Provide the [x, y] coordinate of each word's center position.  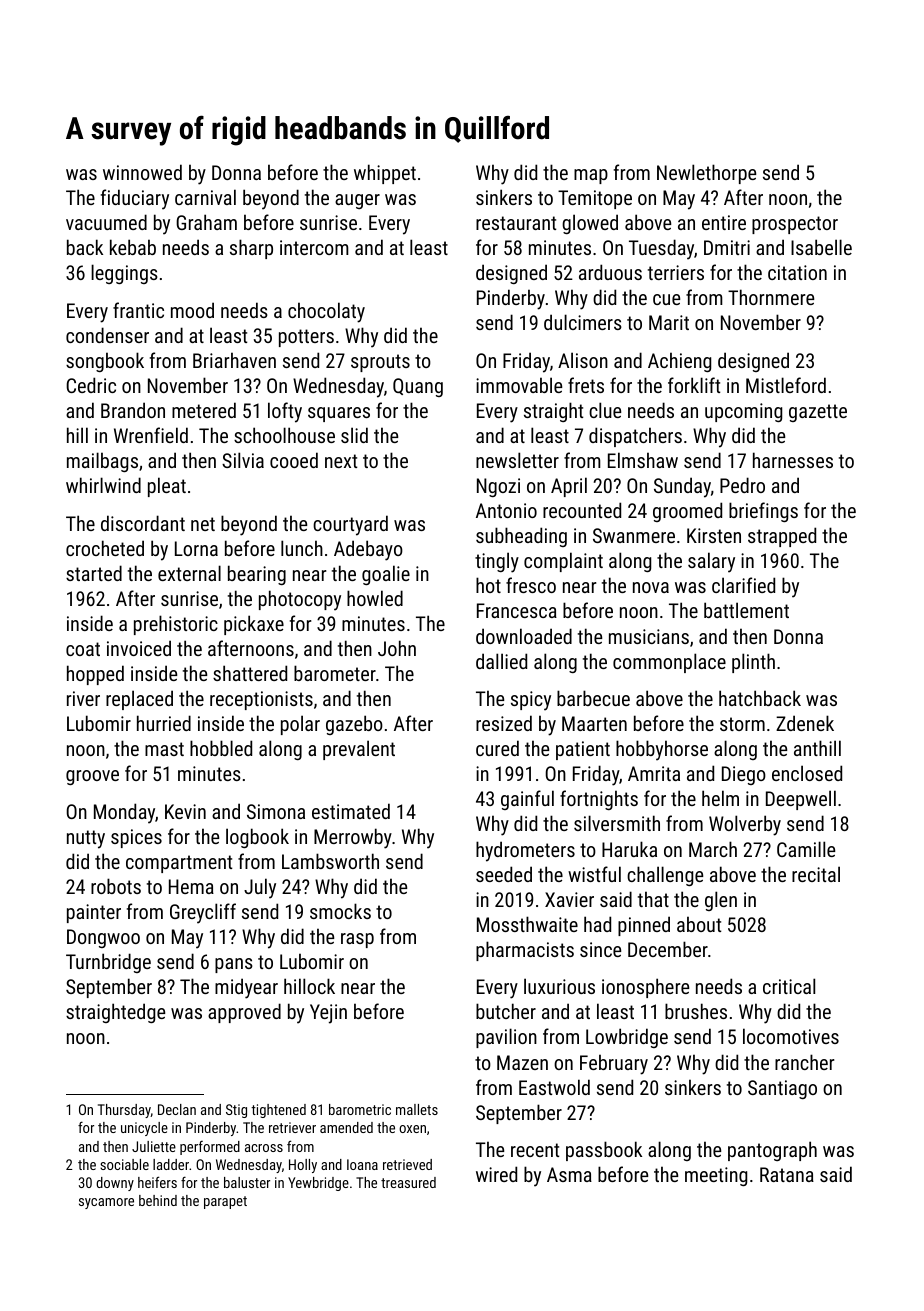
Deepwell [801, 800]
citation [797, 272]
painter [94, 913]
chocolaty [326, 312]
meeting [716, 1176]
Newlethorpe [706, 174]
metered [204, 410]
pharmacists [525, 951]
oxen [412, 1129]
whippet [385, 174]
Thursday [124, 1111]
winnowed [142, 172]
